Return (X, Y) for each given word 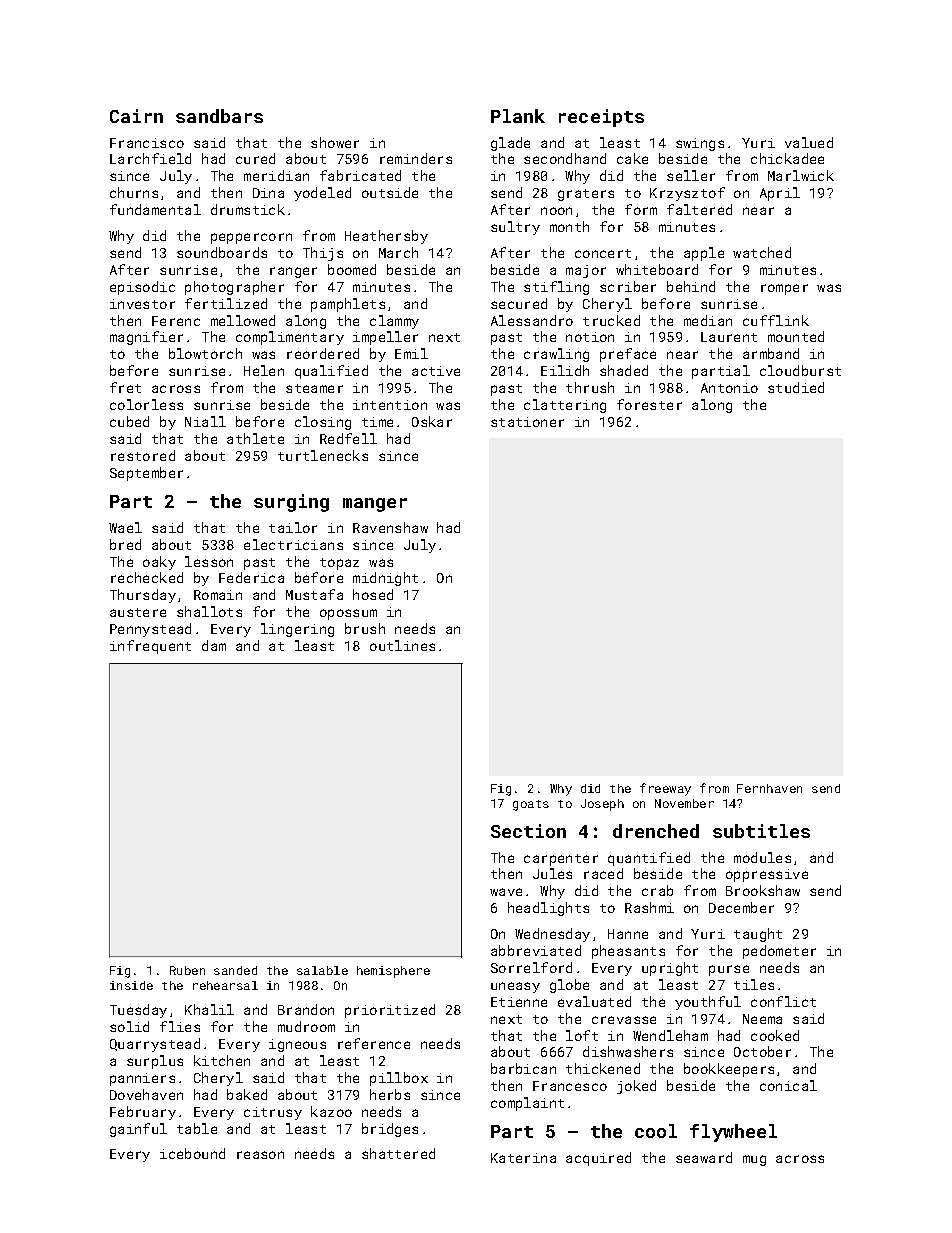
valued (809, 142)
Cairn (136, 116)
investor (142, 304)
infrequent (150, 647)
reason (260, 1155)
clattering (565, 406)
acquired (598, 1159)
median (708, 320)
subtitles (761, 831)
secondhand (565, 158)
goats (531, 805)
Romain (218, 595)
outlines (402, 645)
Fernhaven (769, 788)
